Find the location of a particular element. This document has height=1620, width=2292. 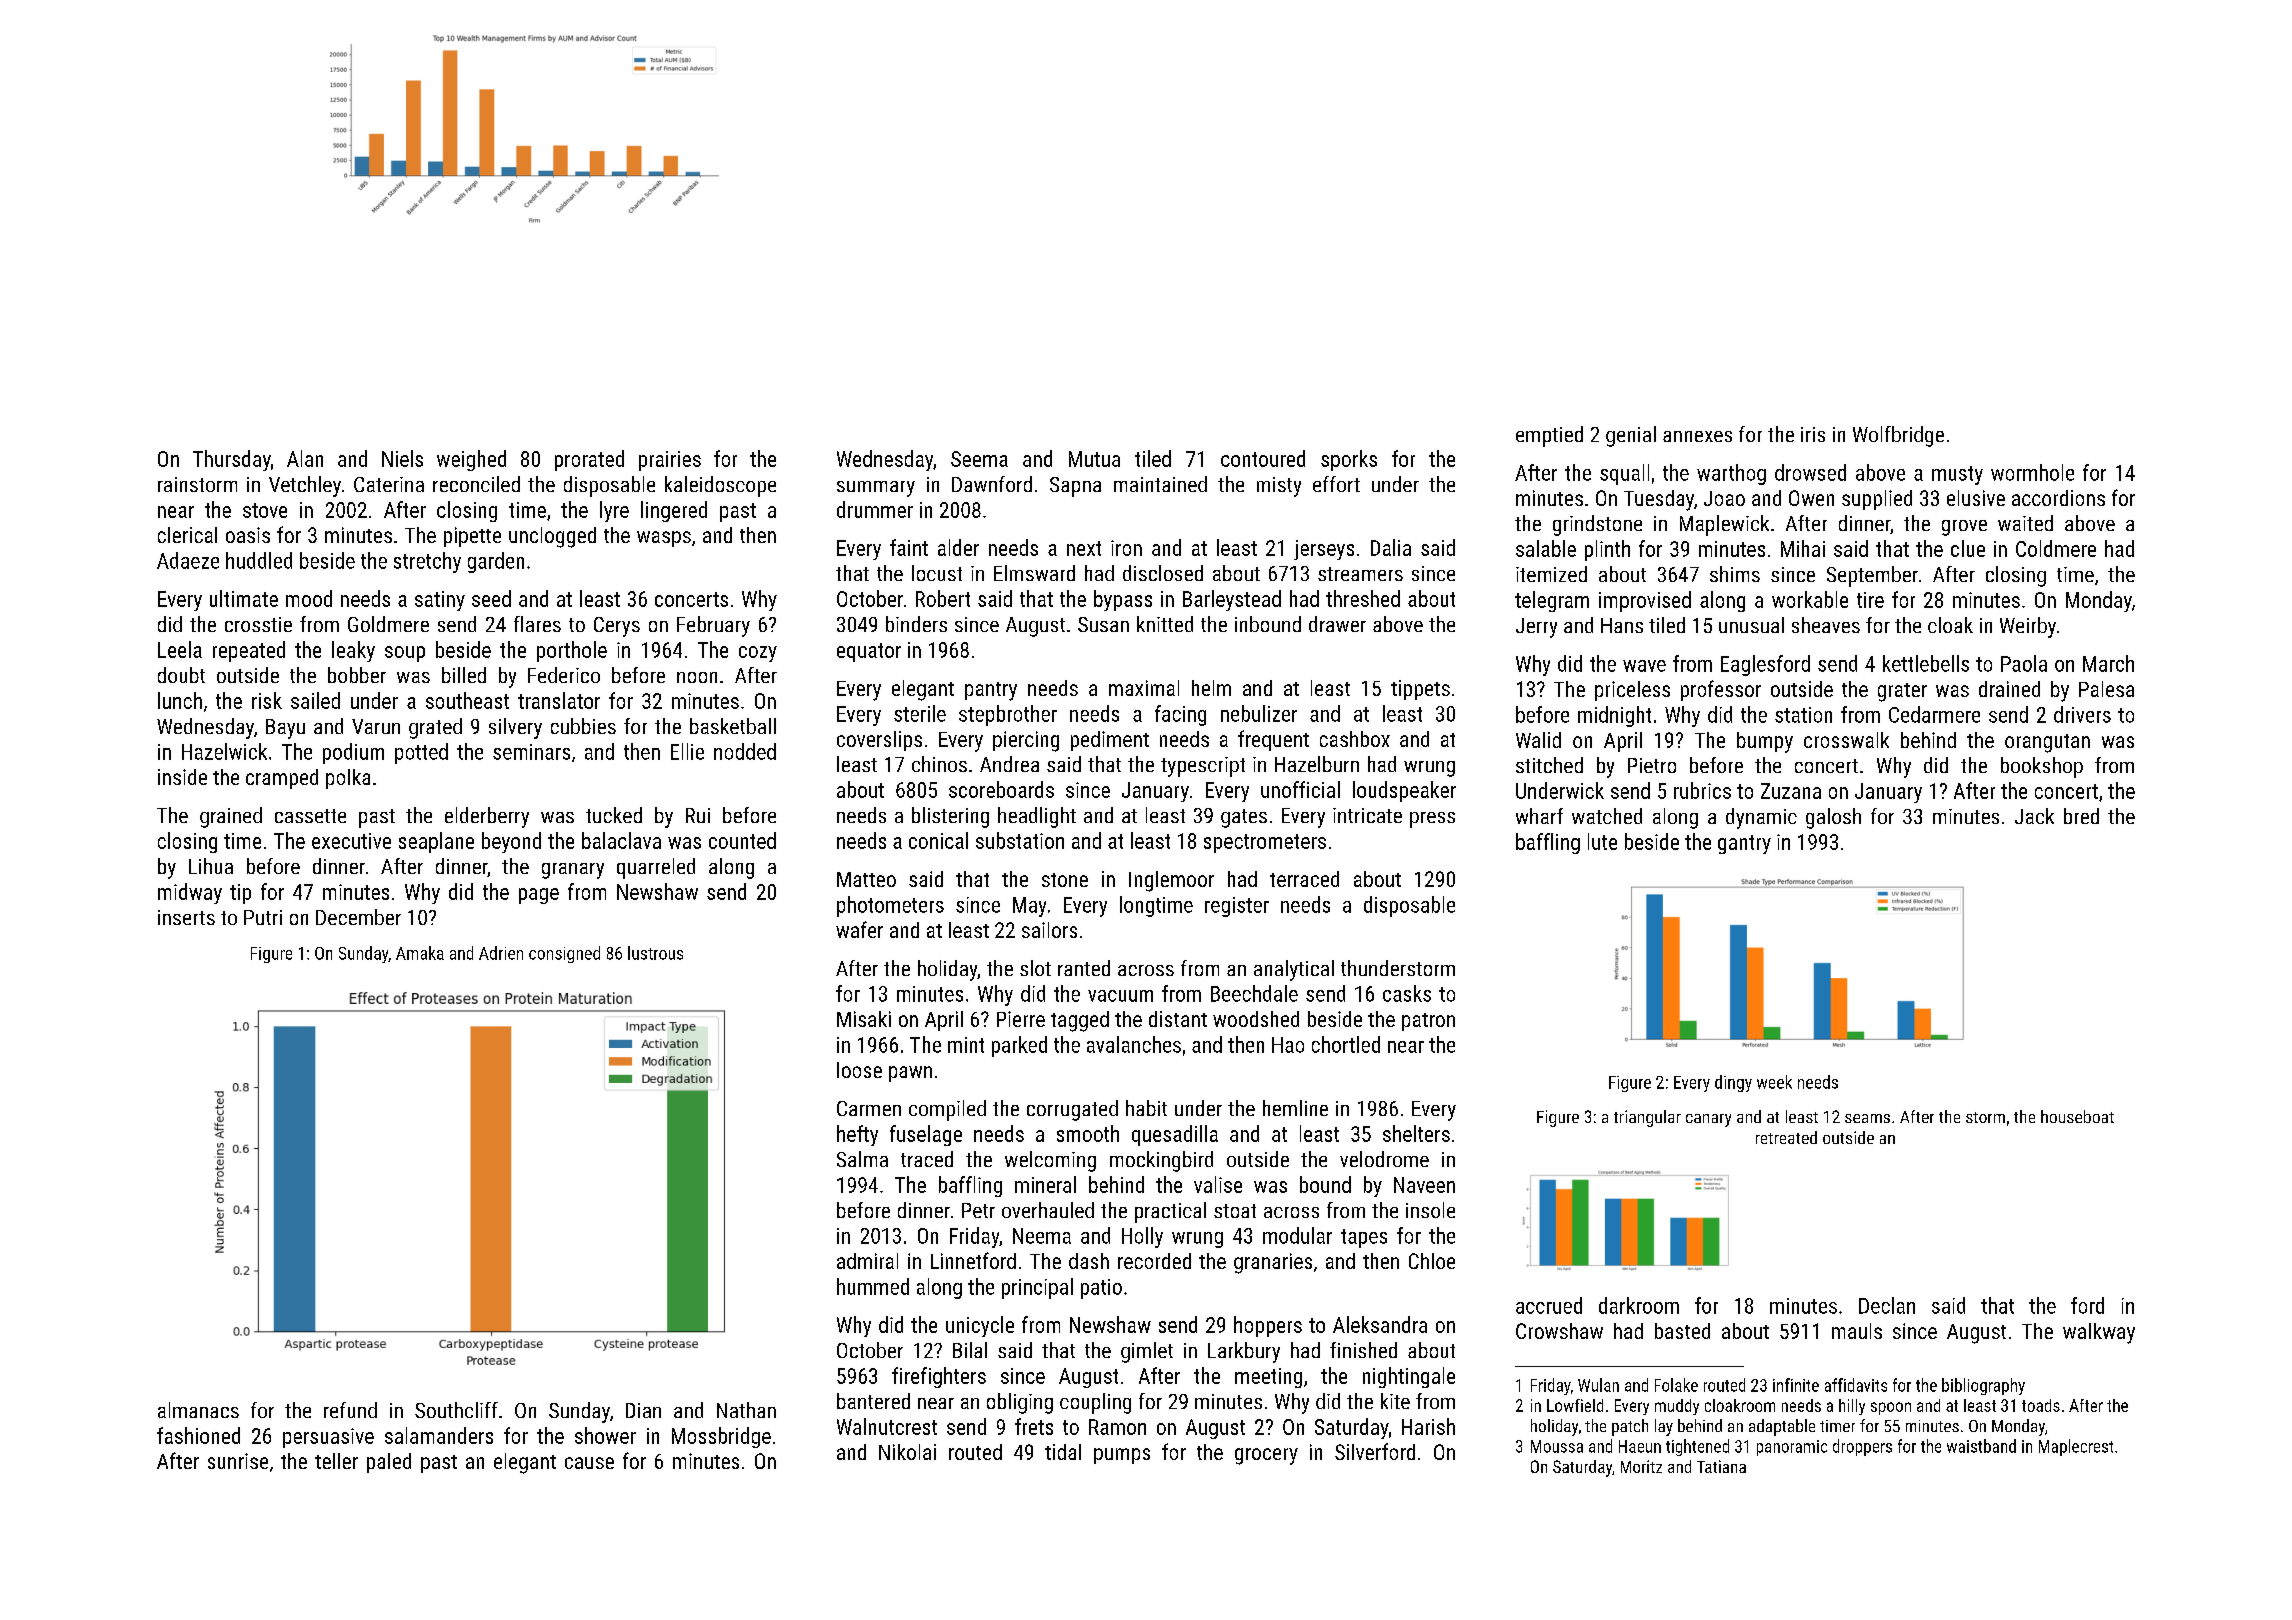

Coldmere is located at coordinates (2056, 548).
